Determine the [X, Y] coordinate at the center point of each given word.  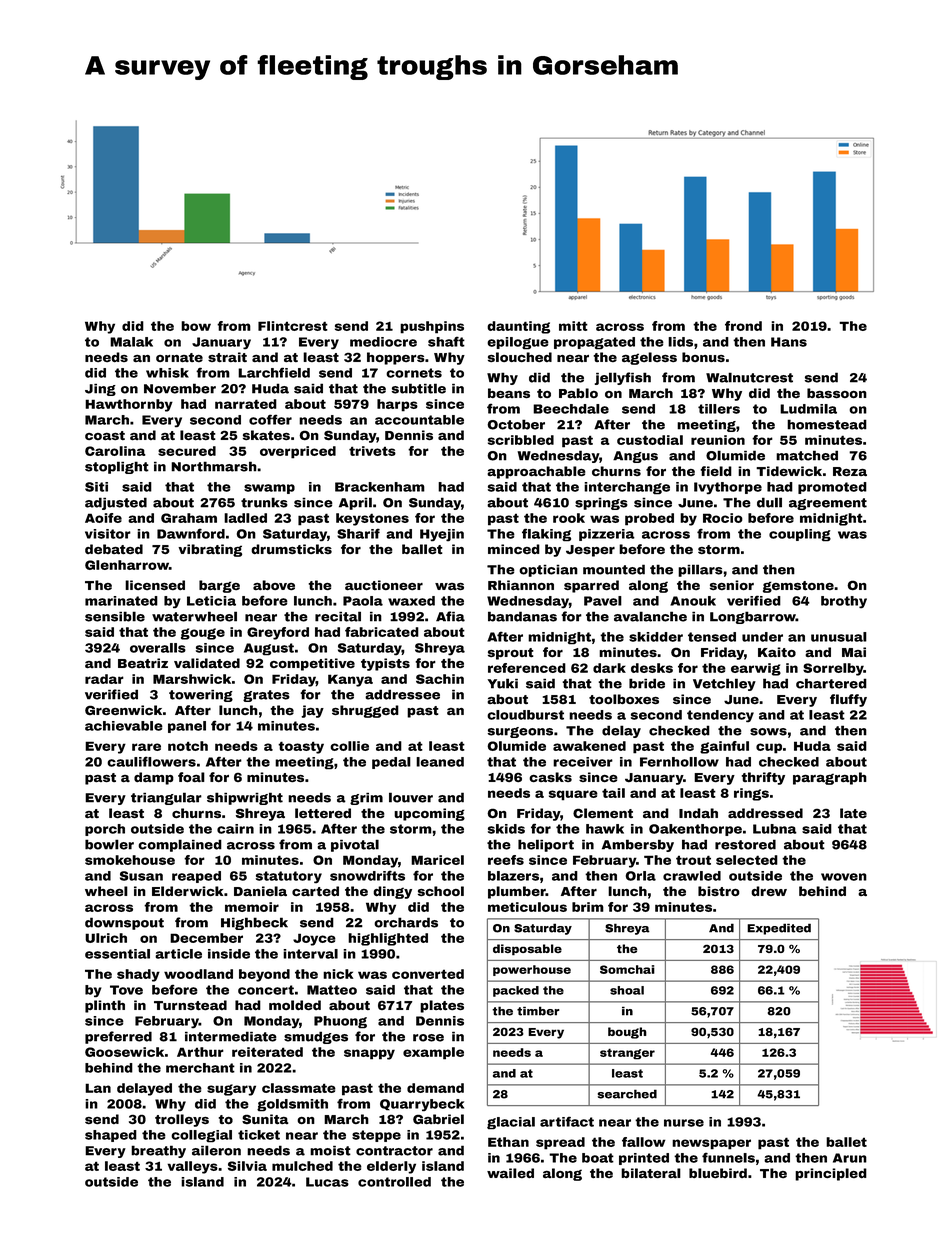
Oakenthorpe [695, 830]
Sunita [265, 1119]
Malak [131, 342]
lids [680, 342]
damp [154, 778]
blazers [513, 876]
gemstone [798, 587]
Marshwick [192, 679]
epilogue [518, 343]
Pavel [603, 601]
